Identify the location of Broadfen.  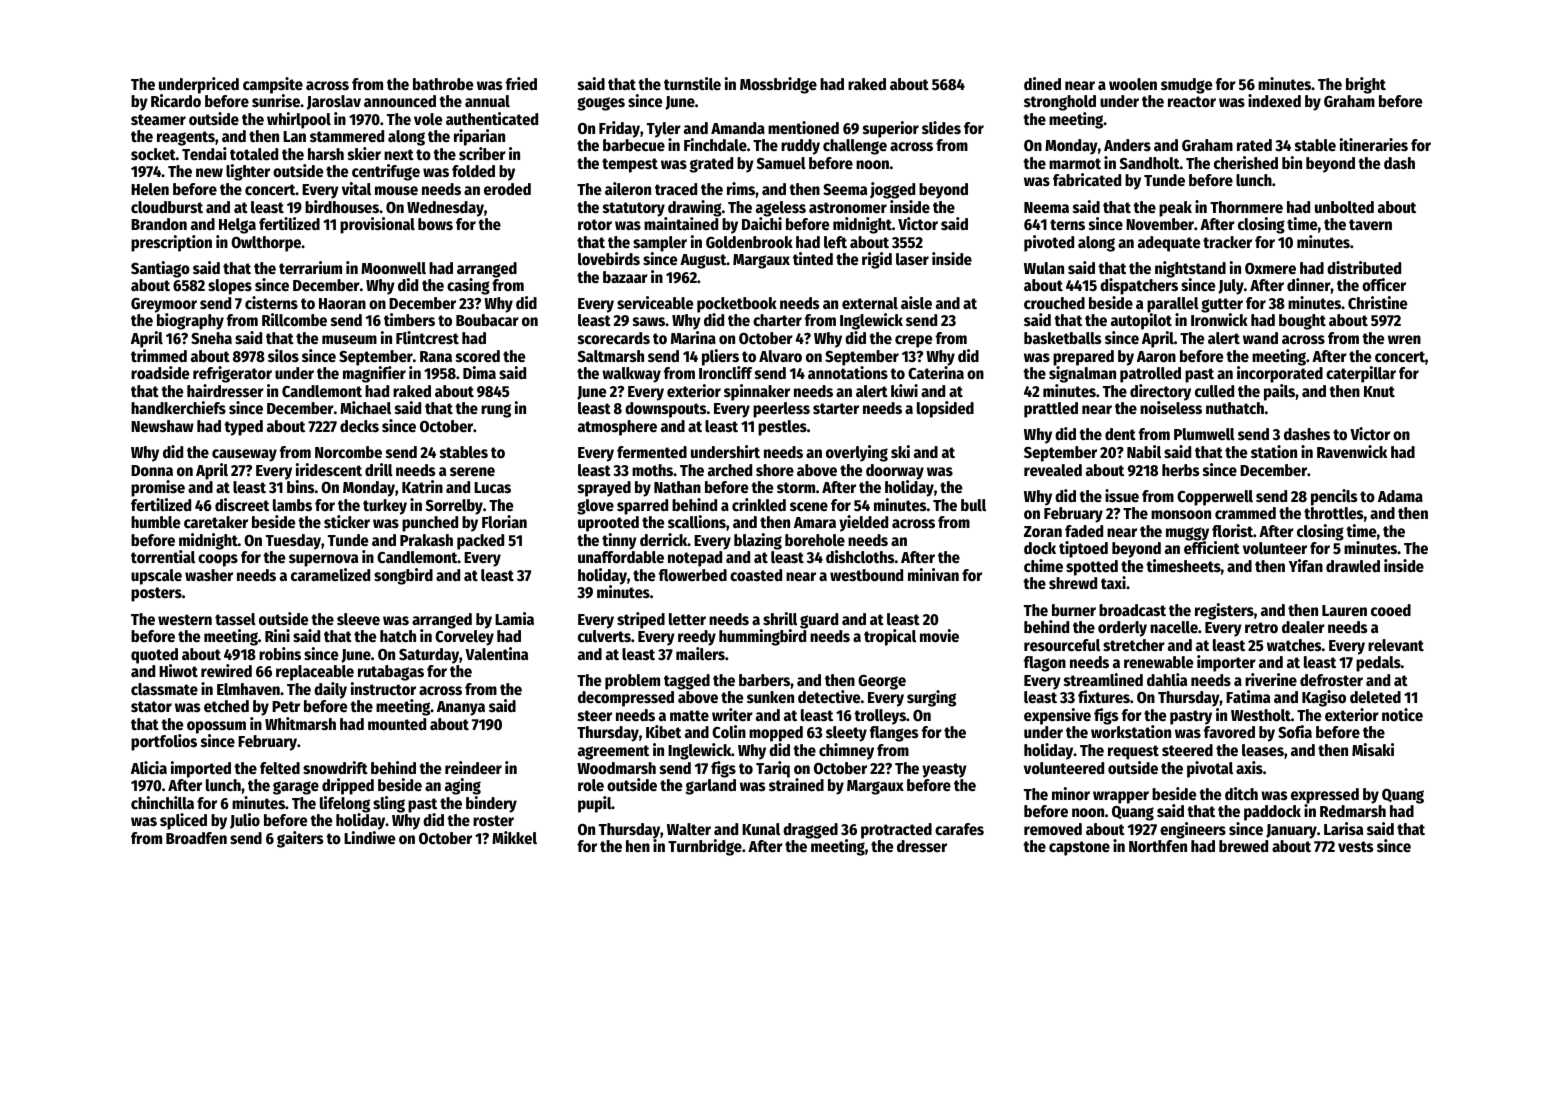
(196, 838).
